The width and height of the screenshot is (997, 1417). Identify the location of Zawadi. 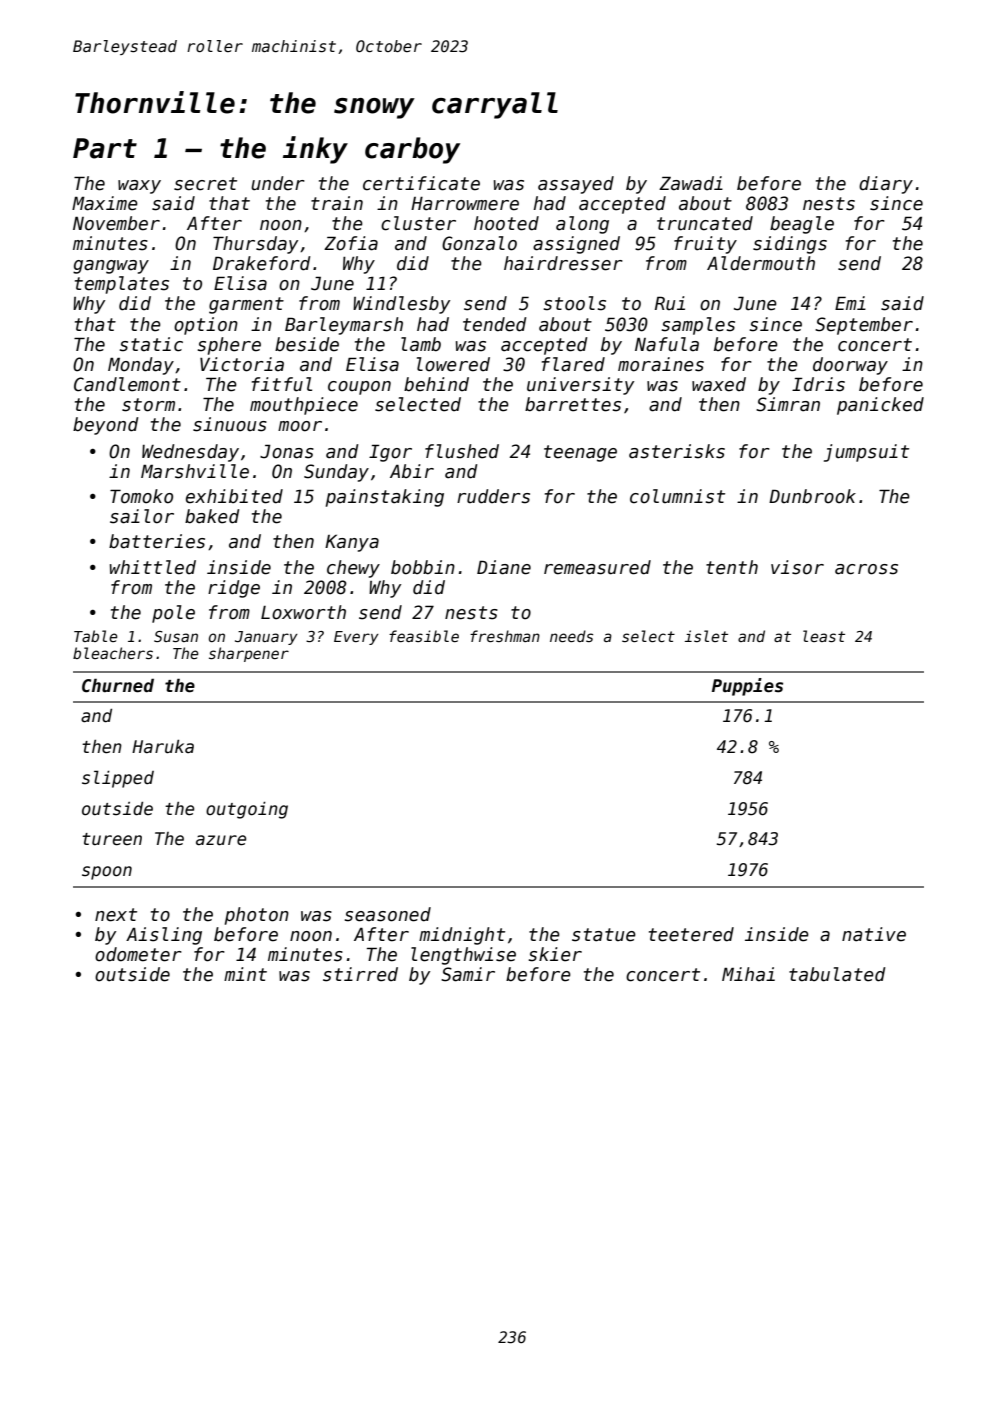
(691, 183).
